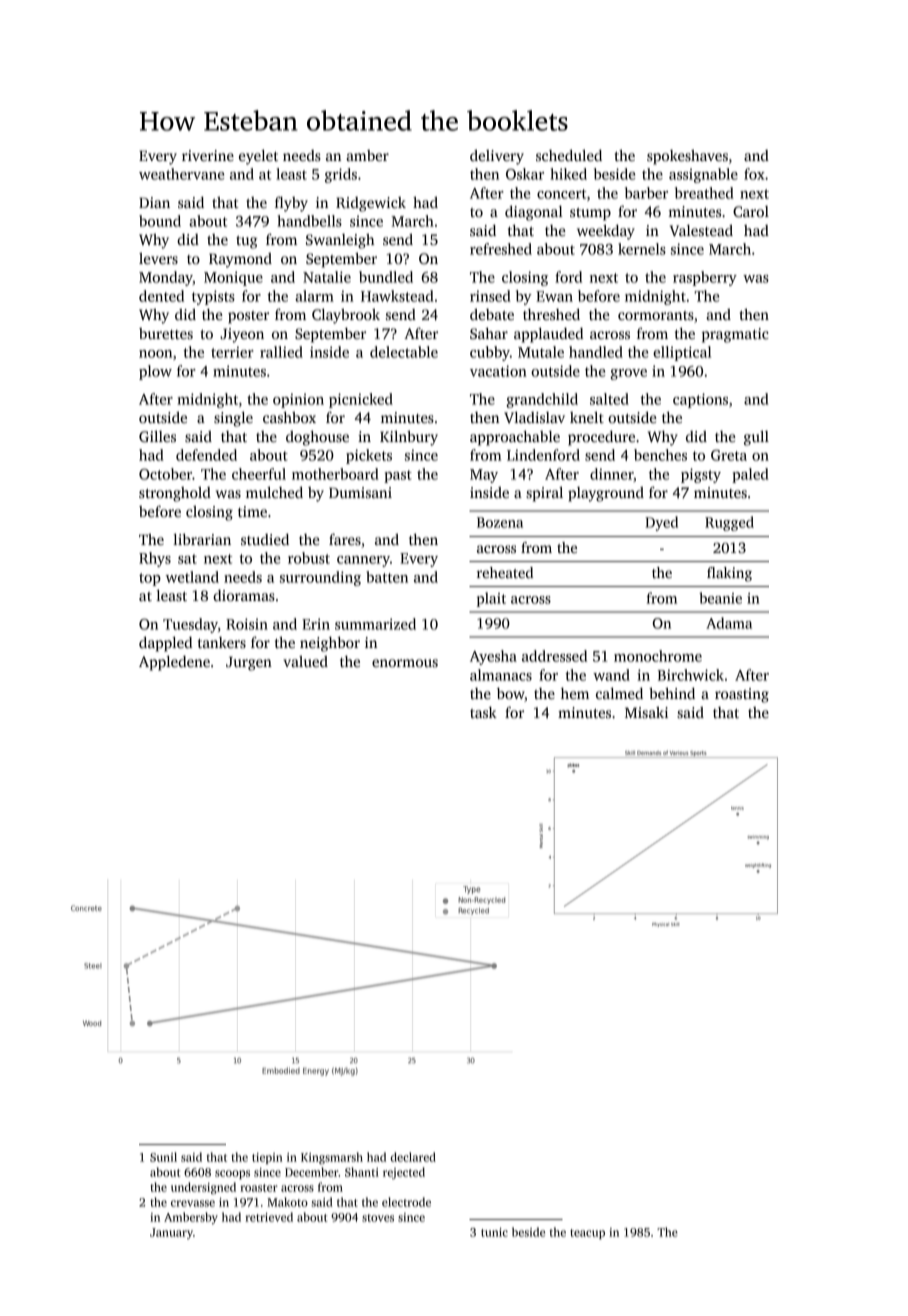 This document has width=908, height=1316. I want to click on retrieved, so click(269, 1217).
